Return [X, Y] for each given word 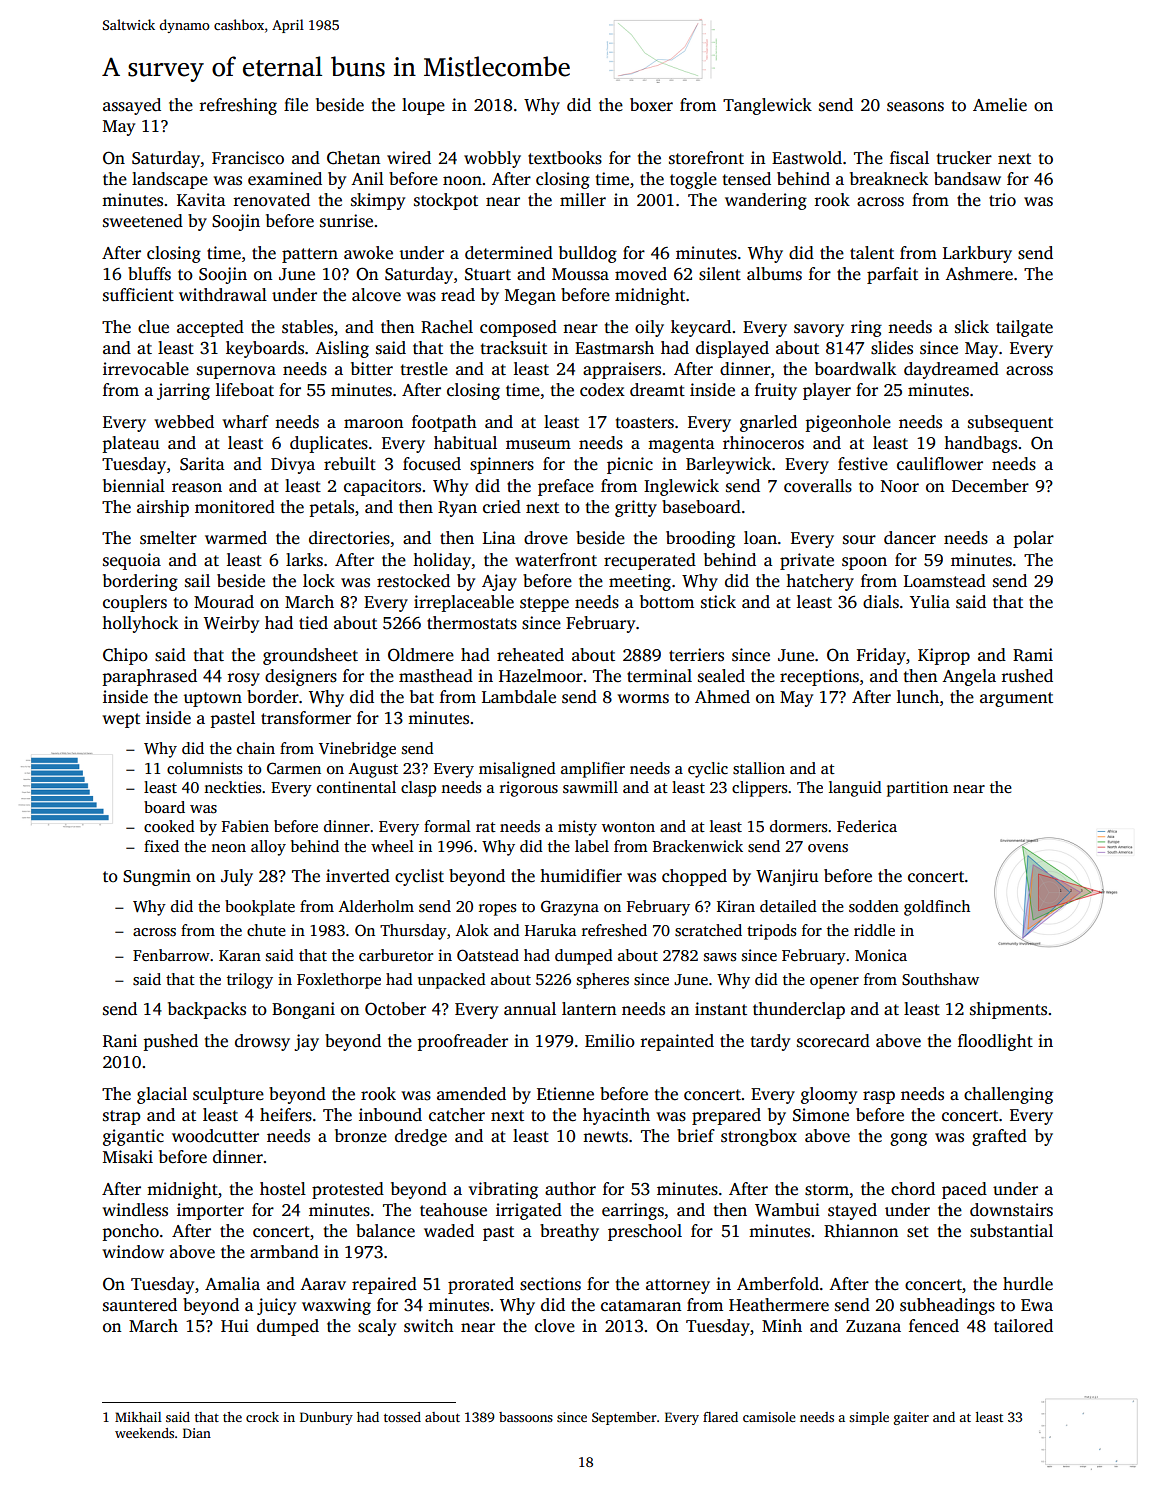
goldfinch [937, 908]
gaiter [911, 1418]
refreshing [238, 106]
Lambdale [519, 697]
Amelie [1000, 105]
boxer [651, 105]
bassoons [526, 1417]
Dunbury [326, 1418]
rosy [244, 679]
